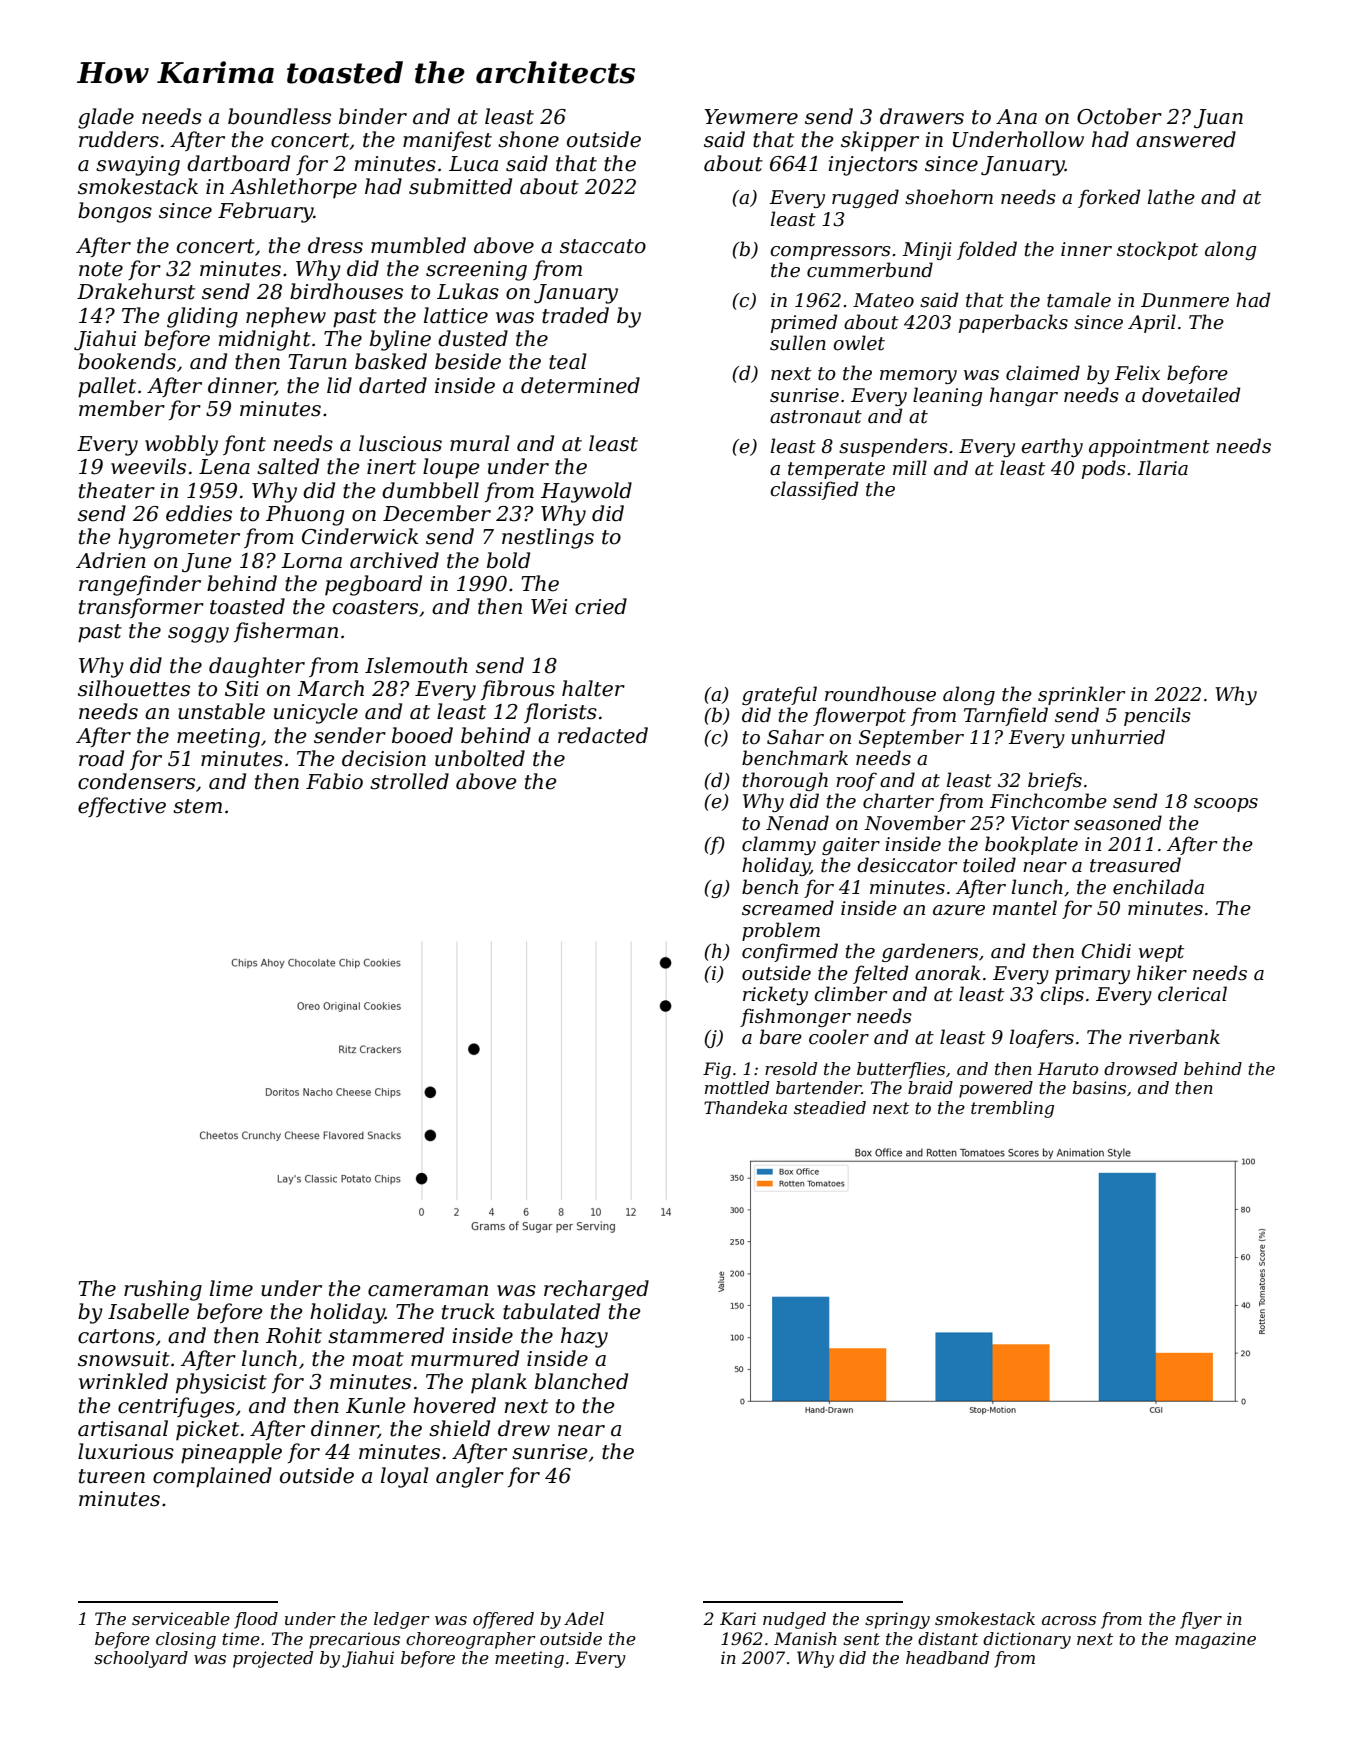 Image resolution: width=1354 pixels, height=1753 pixels. Describe the element at coordinates (106, 118) in the screenshot. I see `glade` at that location.
